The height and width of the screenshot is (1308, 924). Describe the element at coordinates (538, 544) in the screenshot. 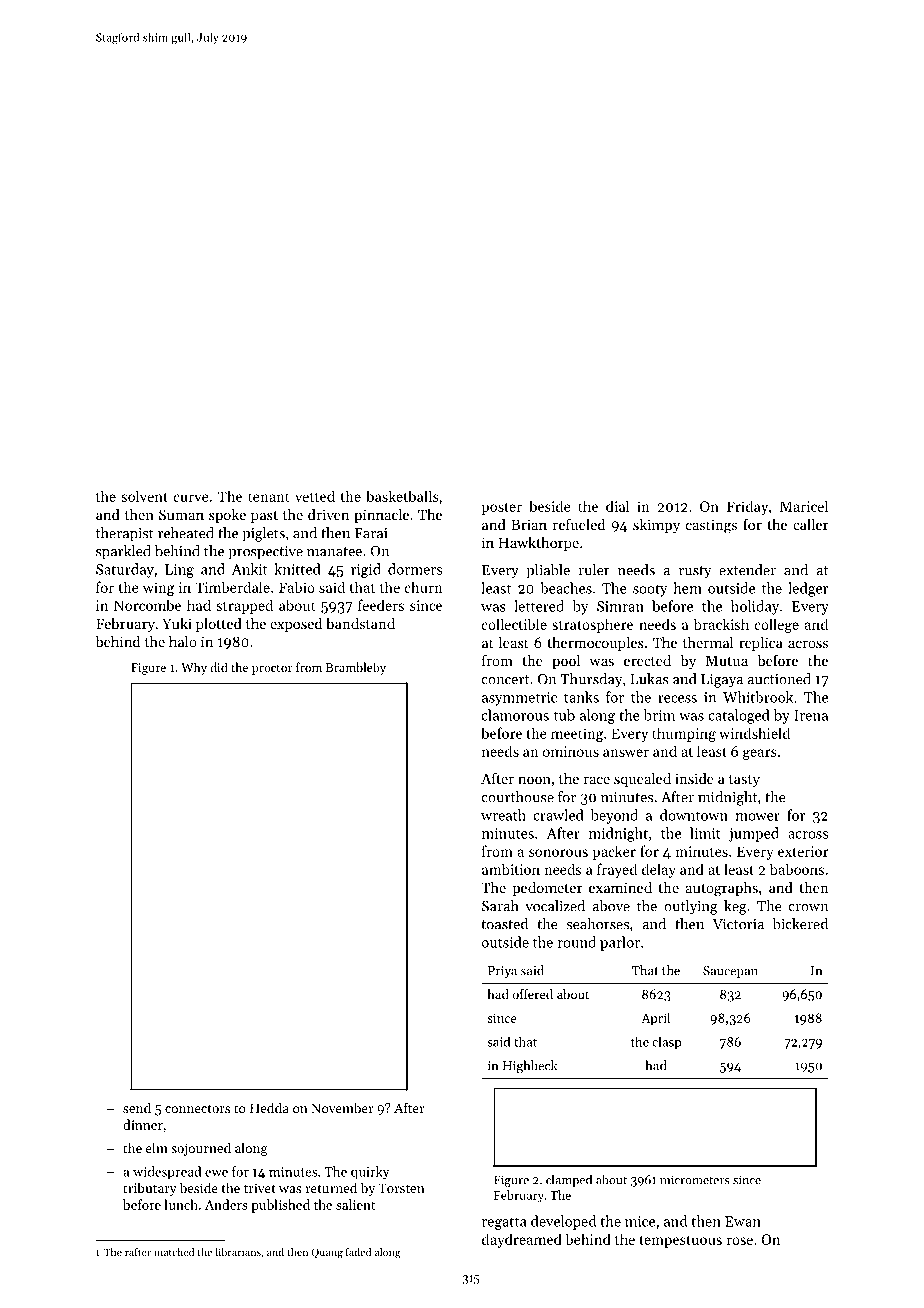

I see `Hawkthorpe` at that location.
